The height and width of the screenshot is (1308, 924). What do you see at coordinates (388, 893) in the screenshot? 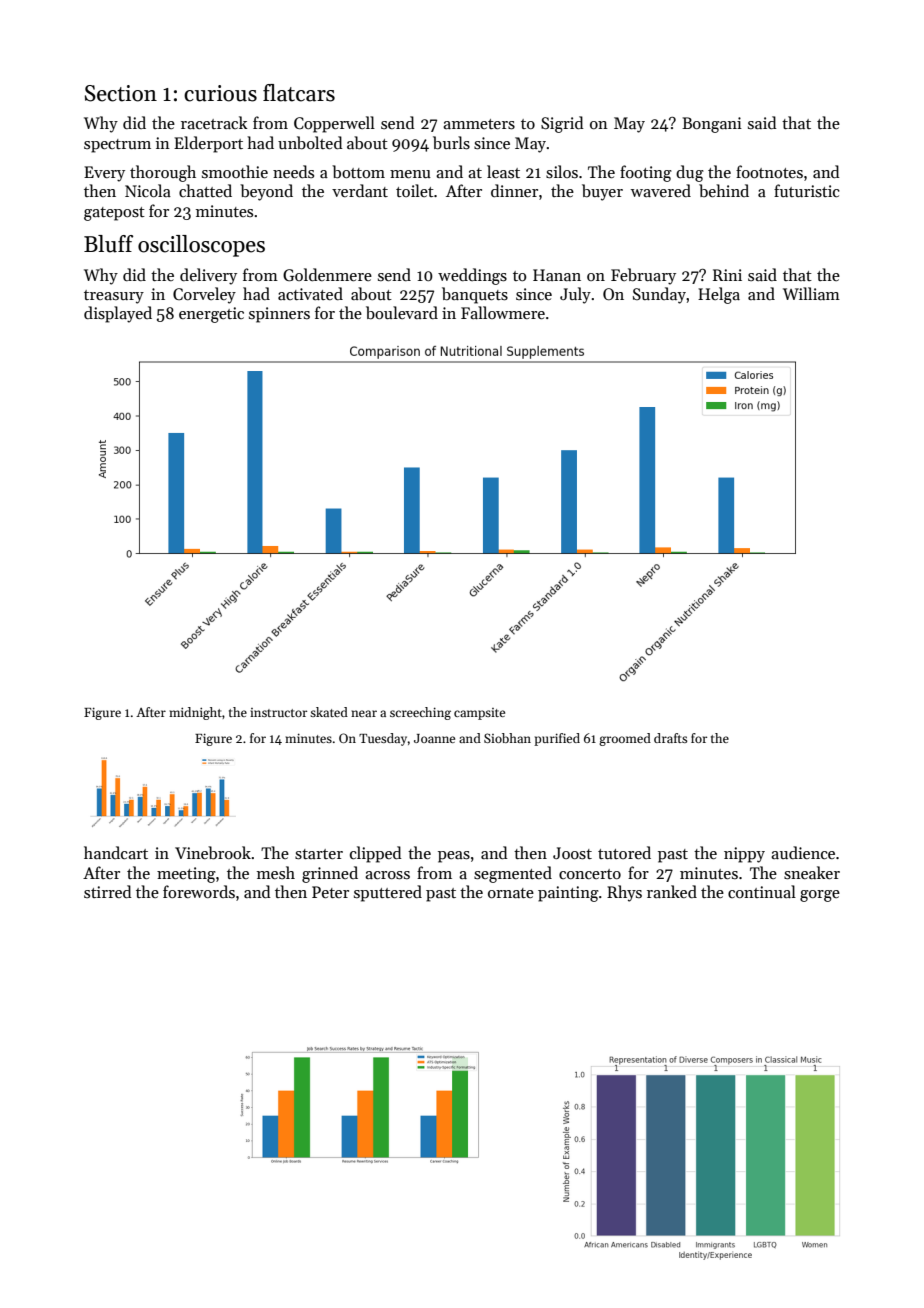
I see `sputtered` at bounding box center [388, 893].
